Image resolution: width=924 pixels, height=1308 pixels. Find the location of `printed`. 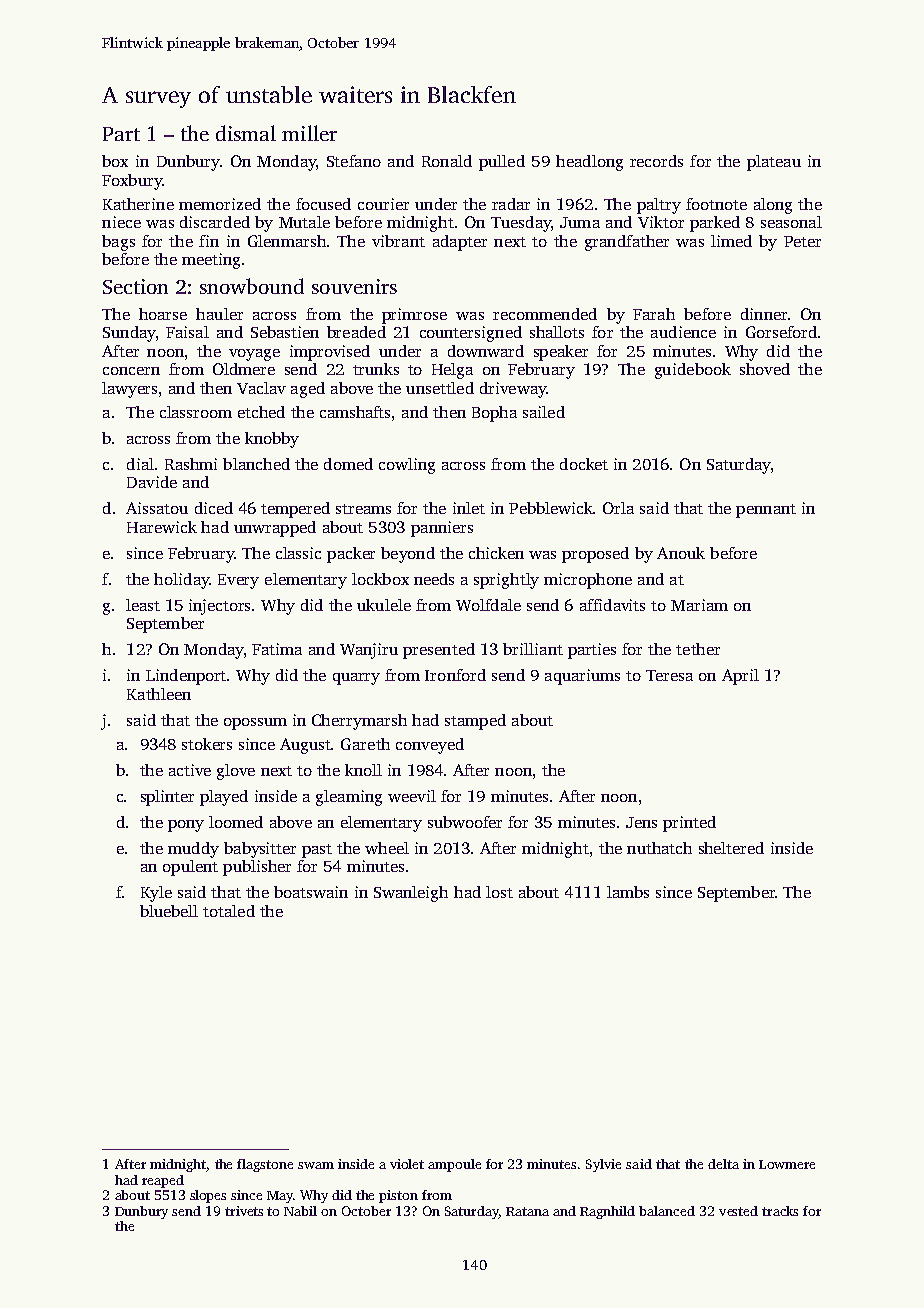

printed is located at coordinates (689, 824).
